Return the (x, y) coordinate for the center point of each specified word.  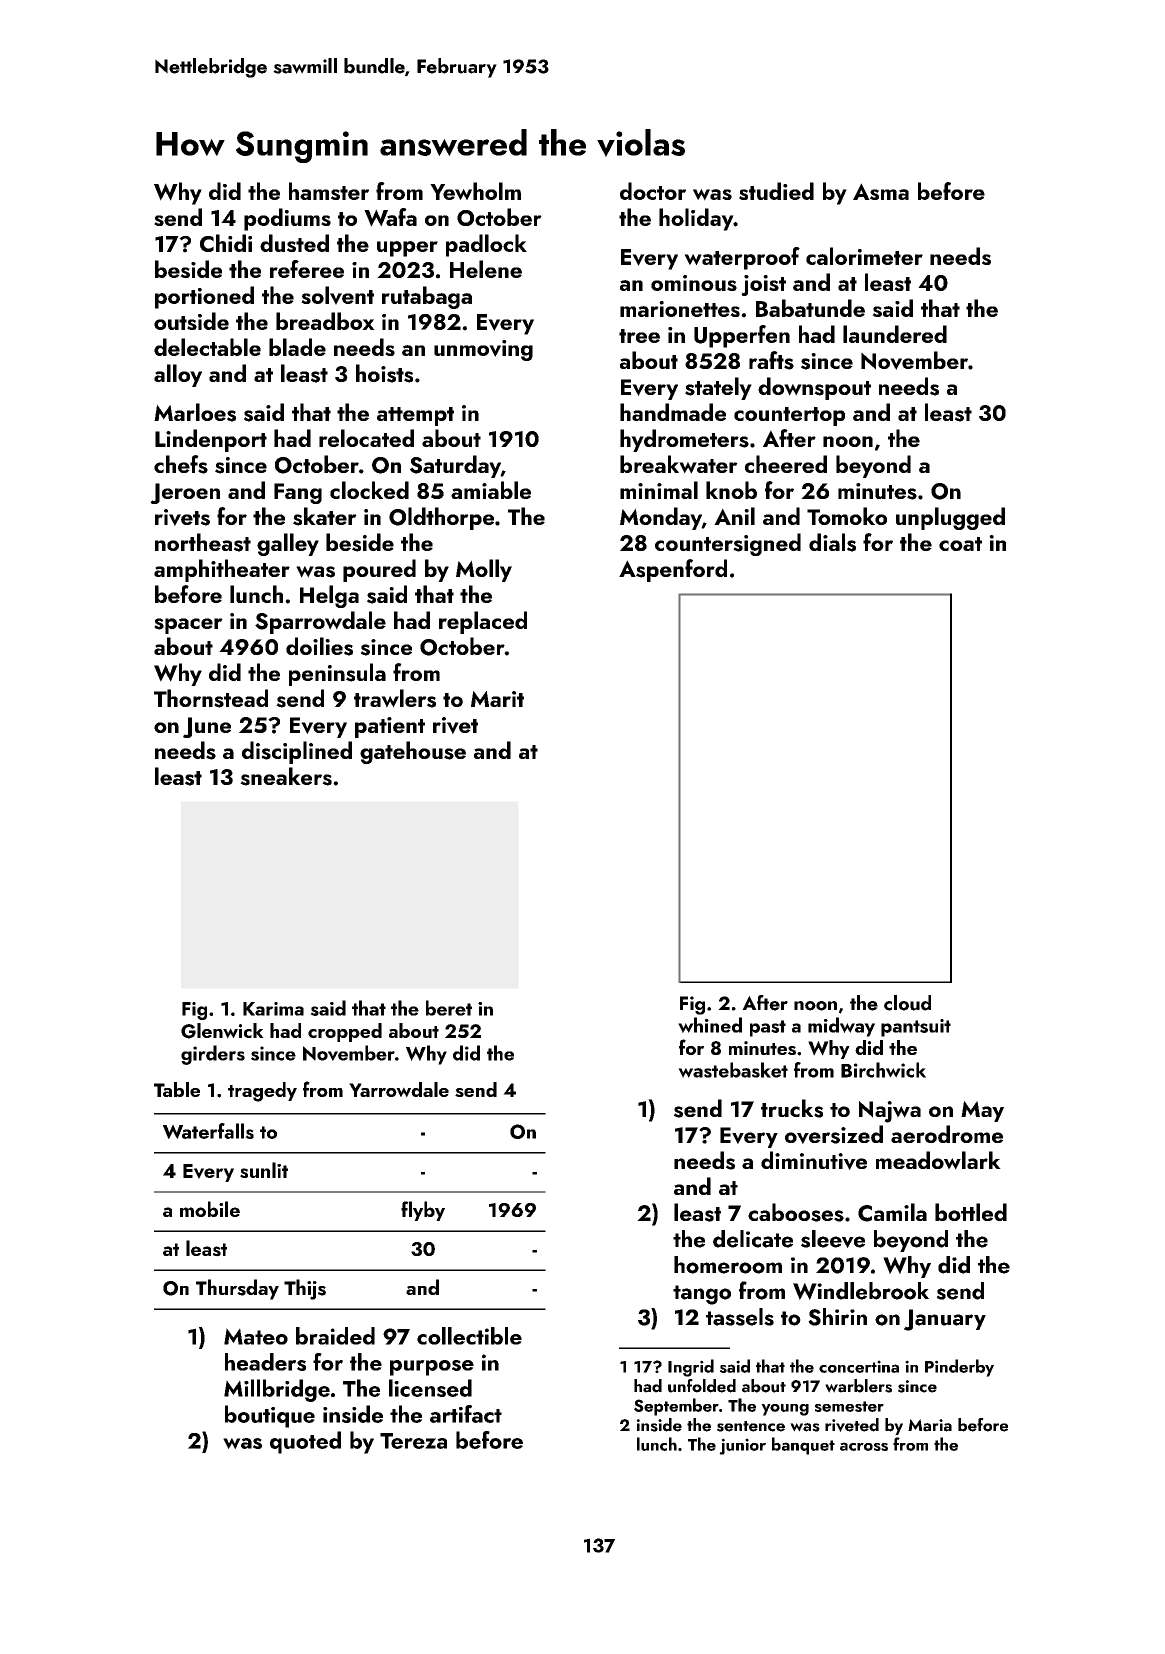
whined (710, 1025)
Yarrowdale (399, 1090)
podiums (287, 219)
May (982, 1111)
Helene (486, 269)
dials (832, 542)
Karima (273, 1009)
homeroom (728, 1265)
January (945, 1320)
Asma (881, 191)
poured (379, 570)
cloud (907, 1003)
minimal (659, 490)
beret (449, 1008)
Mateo (256, 1336)
